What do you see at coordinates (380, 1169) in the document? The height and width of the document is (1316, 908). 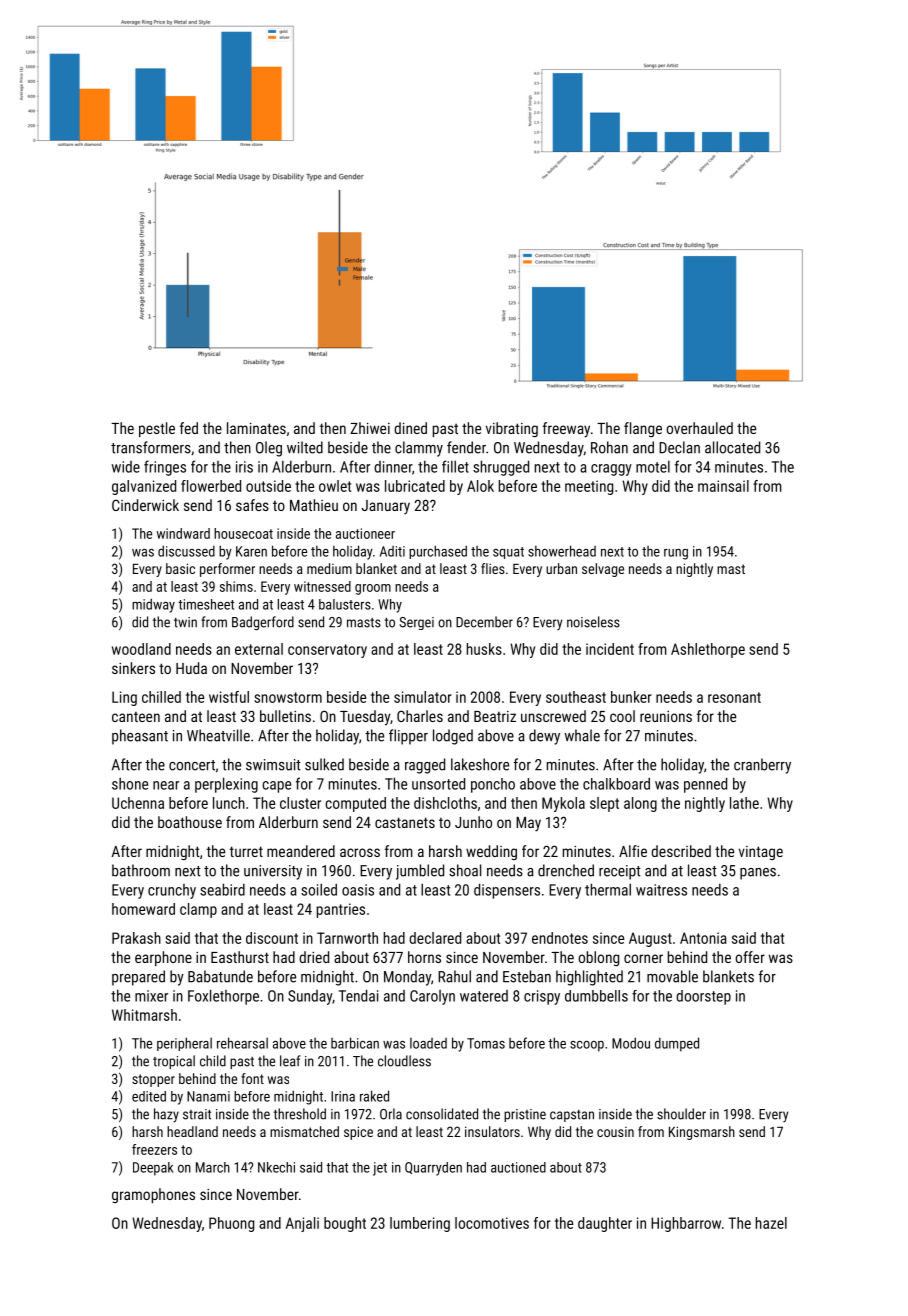 I see `jet` at bounding box center [380, 1169].
